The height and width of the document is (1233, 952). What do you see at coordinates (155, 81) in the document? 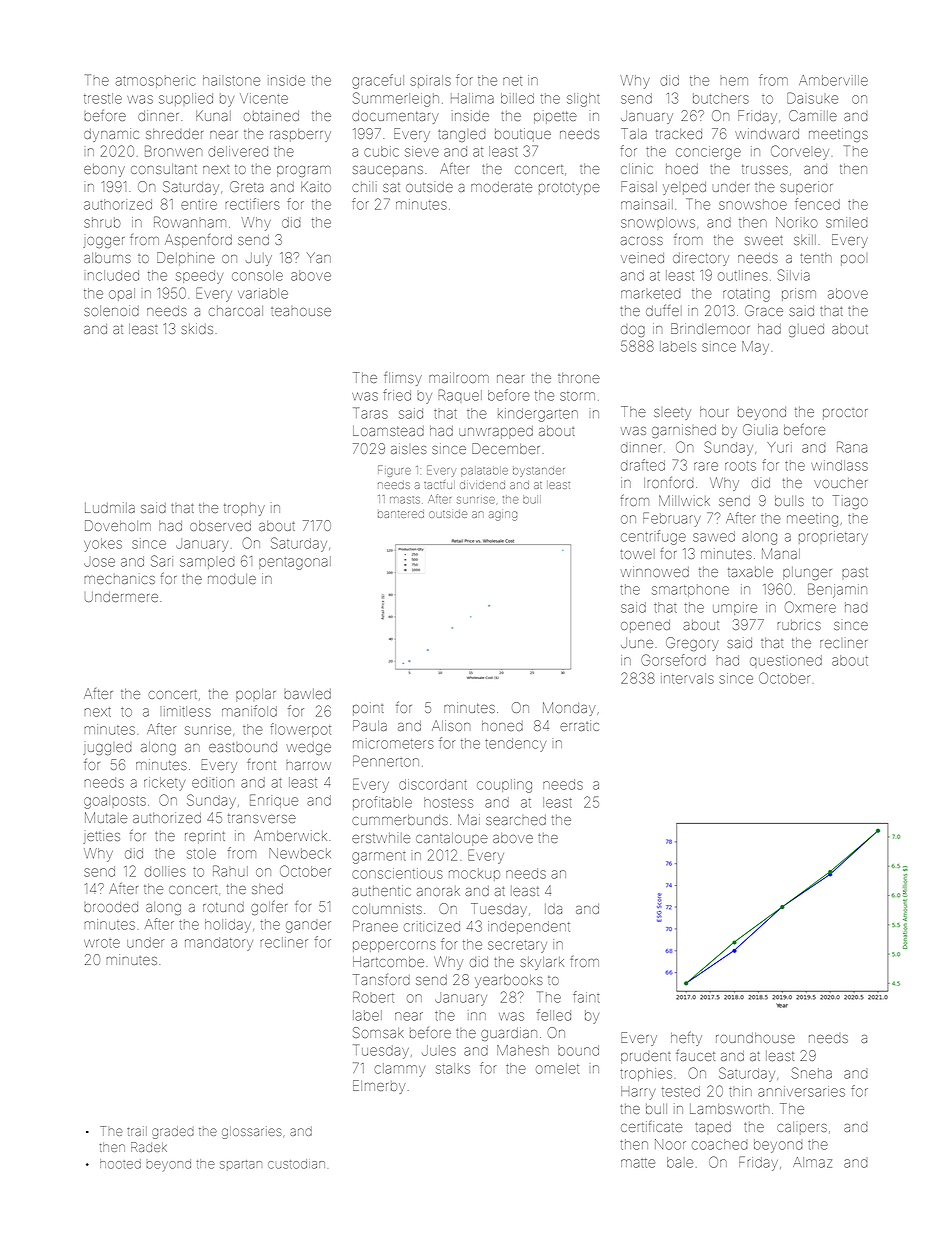
I see `atmospheric` at bounding box center [155, 81].
